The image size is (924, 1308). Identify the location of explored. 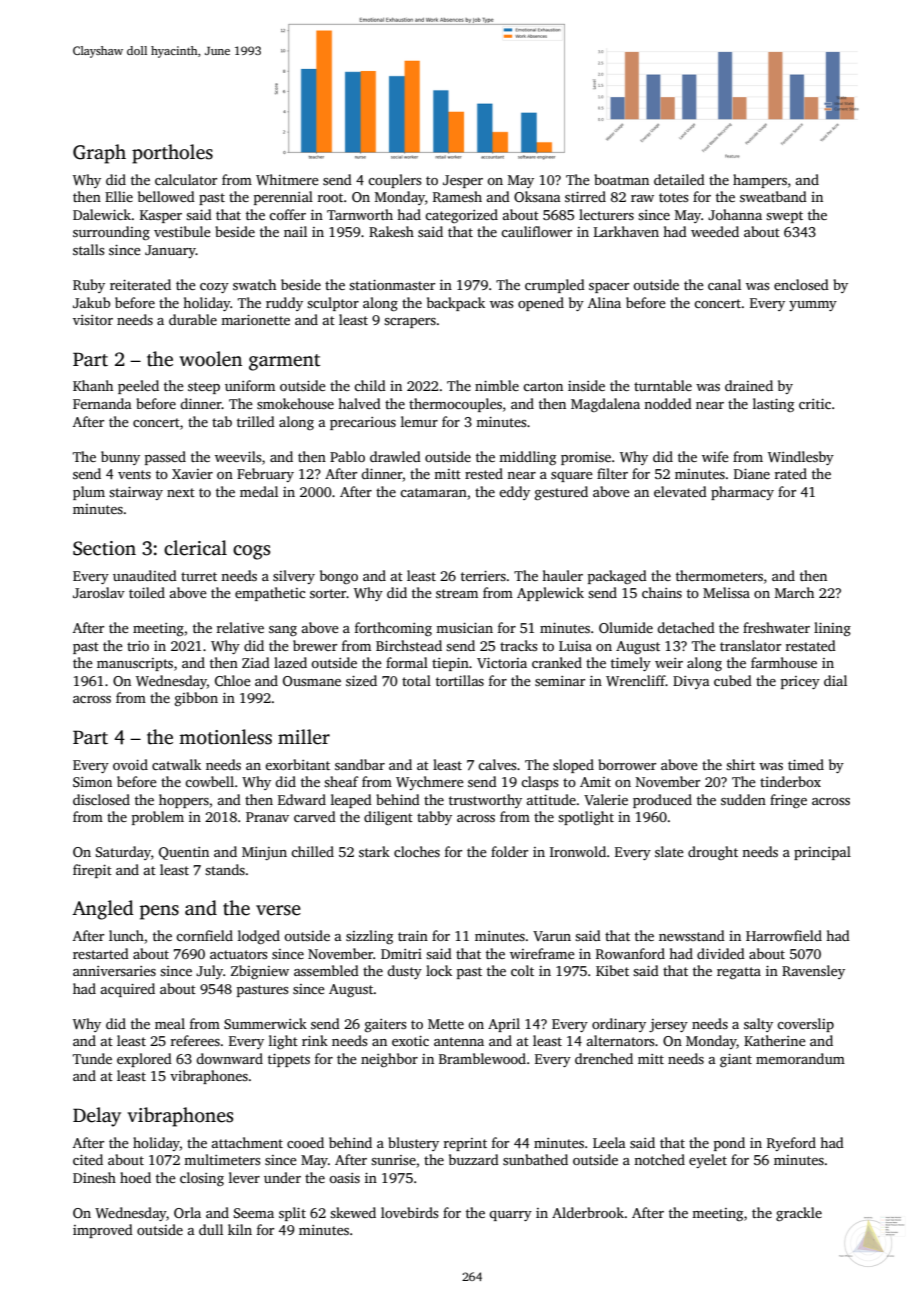
(144, 1060).
